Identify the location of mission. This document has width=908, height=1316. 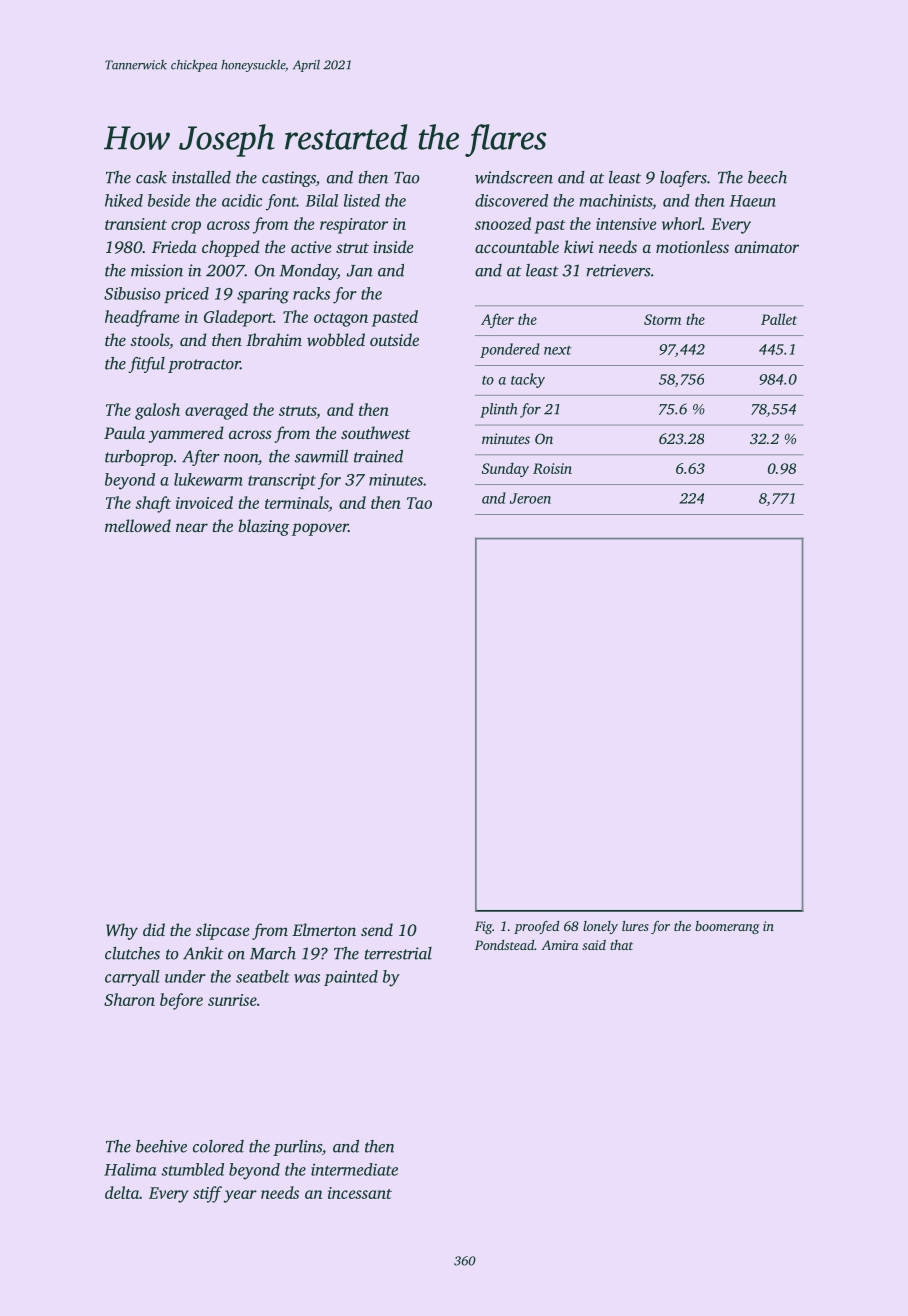
(157, 270).
